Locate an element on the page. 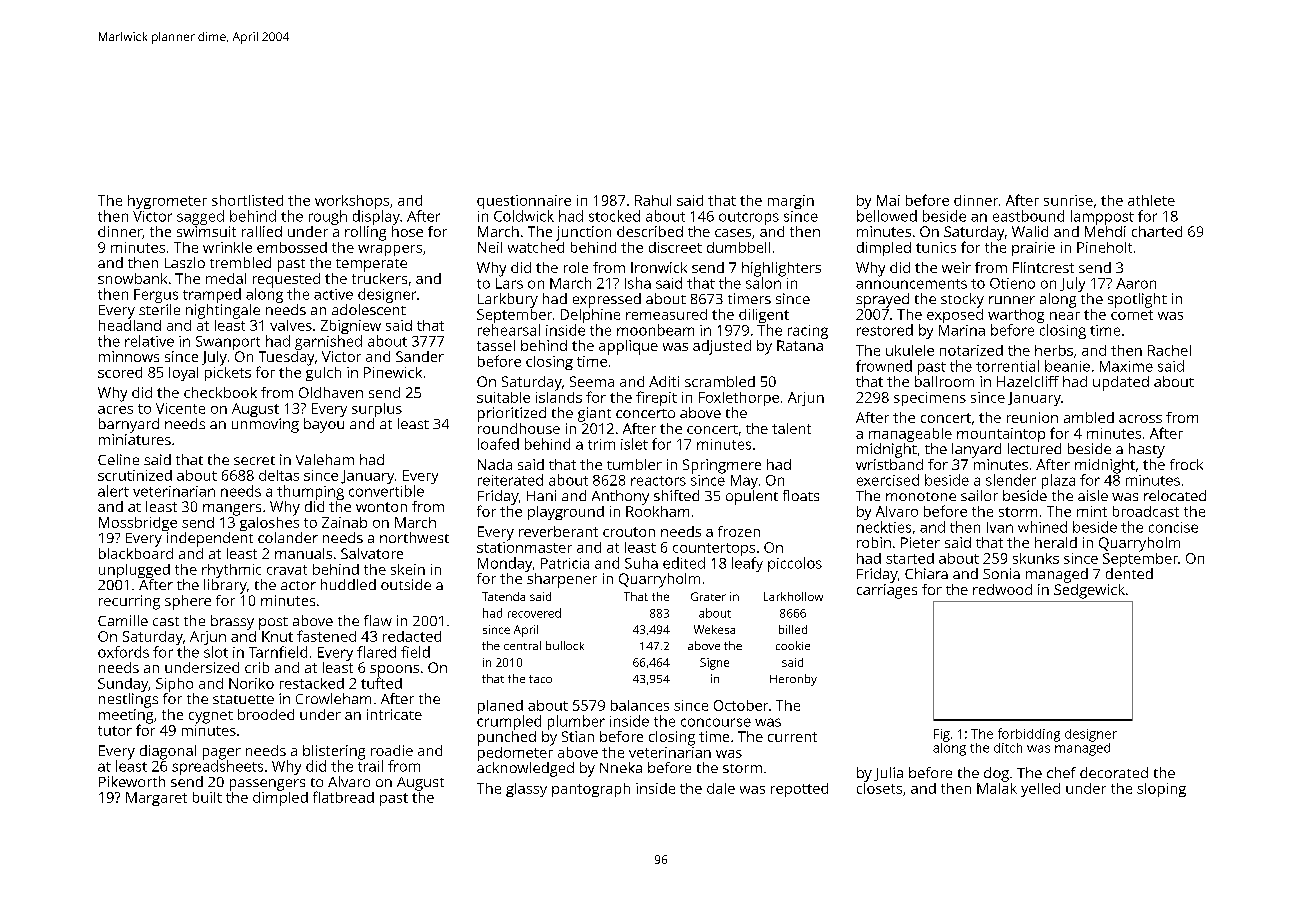  dale is located at coordinates (721, 788).
